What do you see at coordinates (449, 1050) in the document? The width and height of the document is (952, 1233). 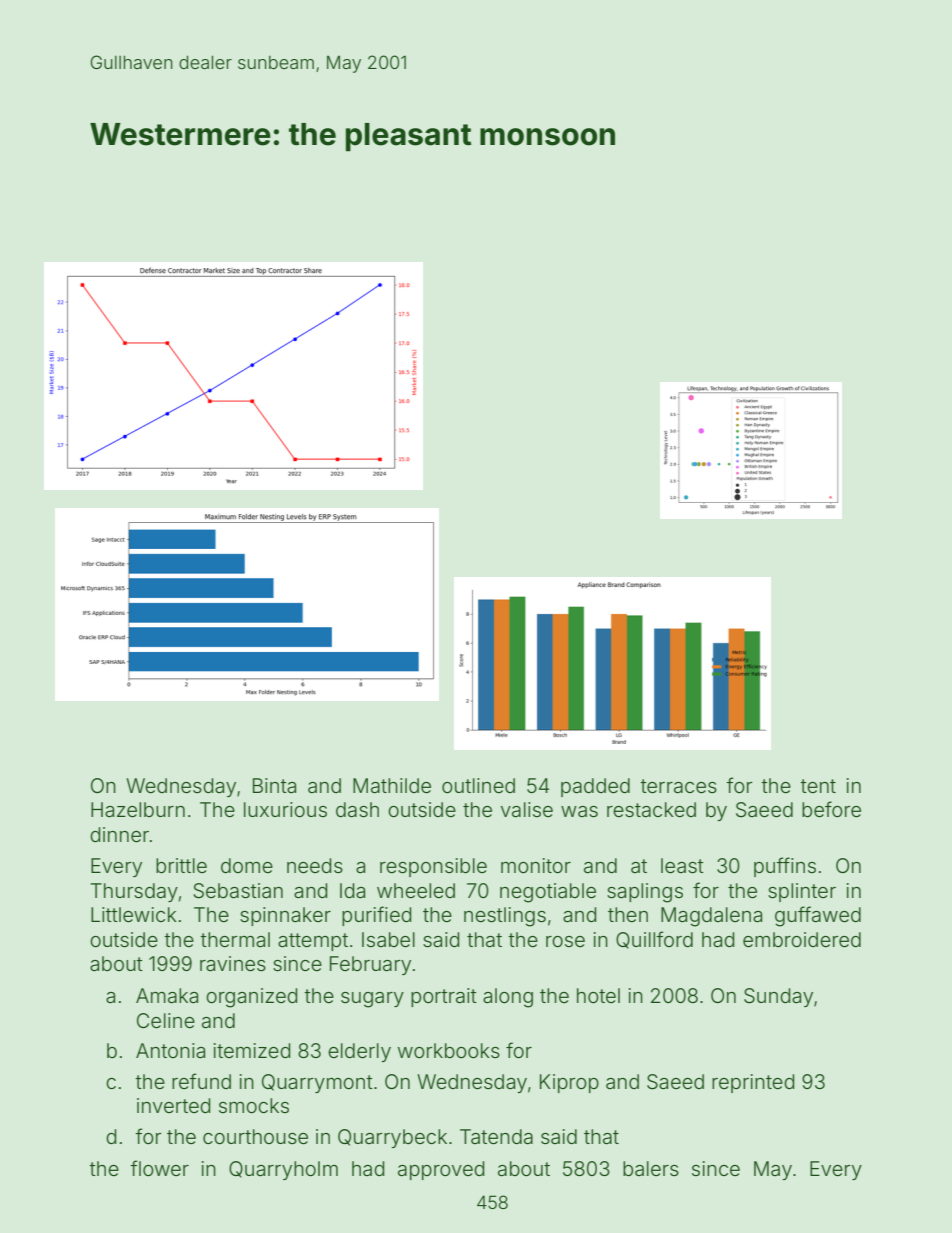 I see `workbooks` at bounding box center [449, 1050].
